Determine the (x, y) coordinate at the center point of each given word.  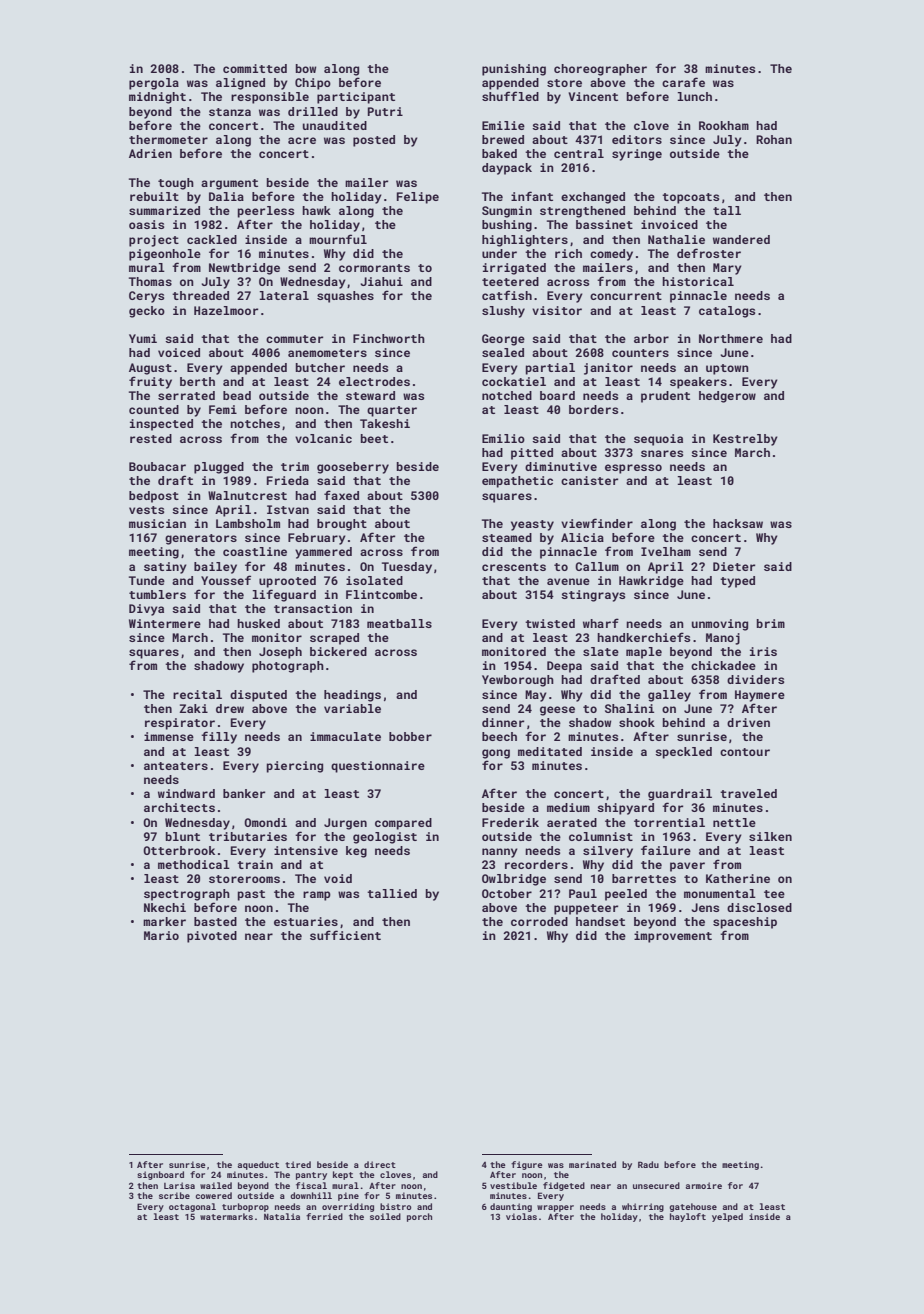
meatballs (399, 623)
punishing (514, 70)
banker (244, 793)
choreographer (600, 70)
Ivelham (666, 551)
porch (419, 1217)
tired (298, 1164)
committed (255, 68)
